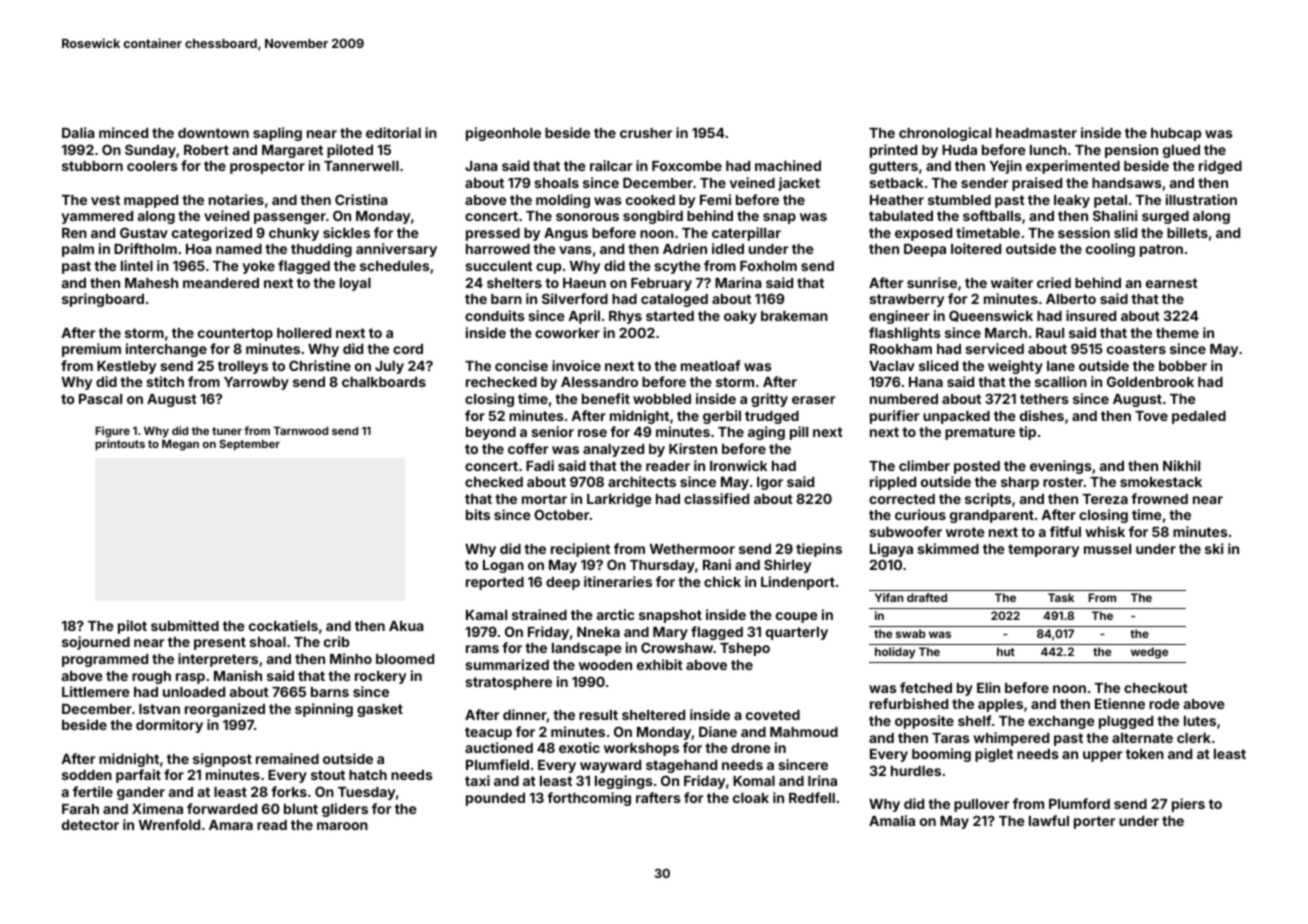 The height and width of the screenshot is (924, 1308). Describe the element at coordinates (728, 248) in the screenshot. I see `idled` at that location.
